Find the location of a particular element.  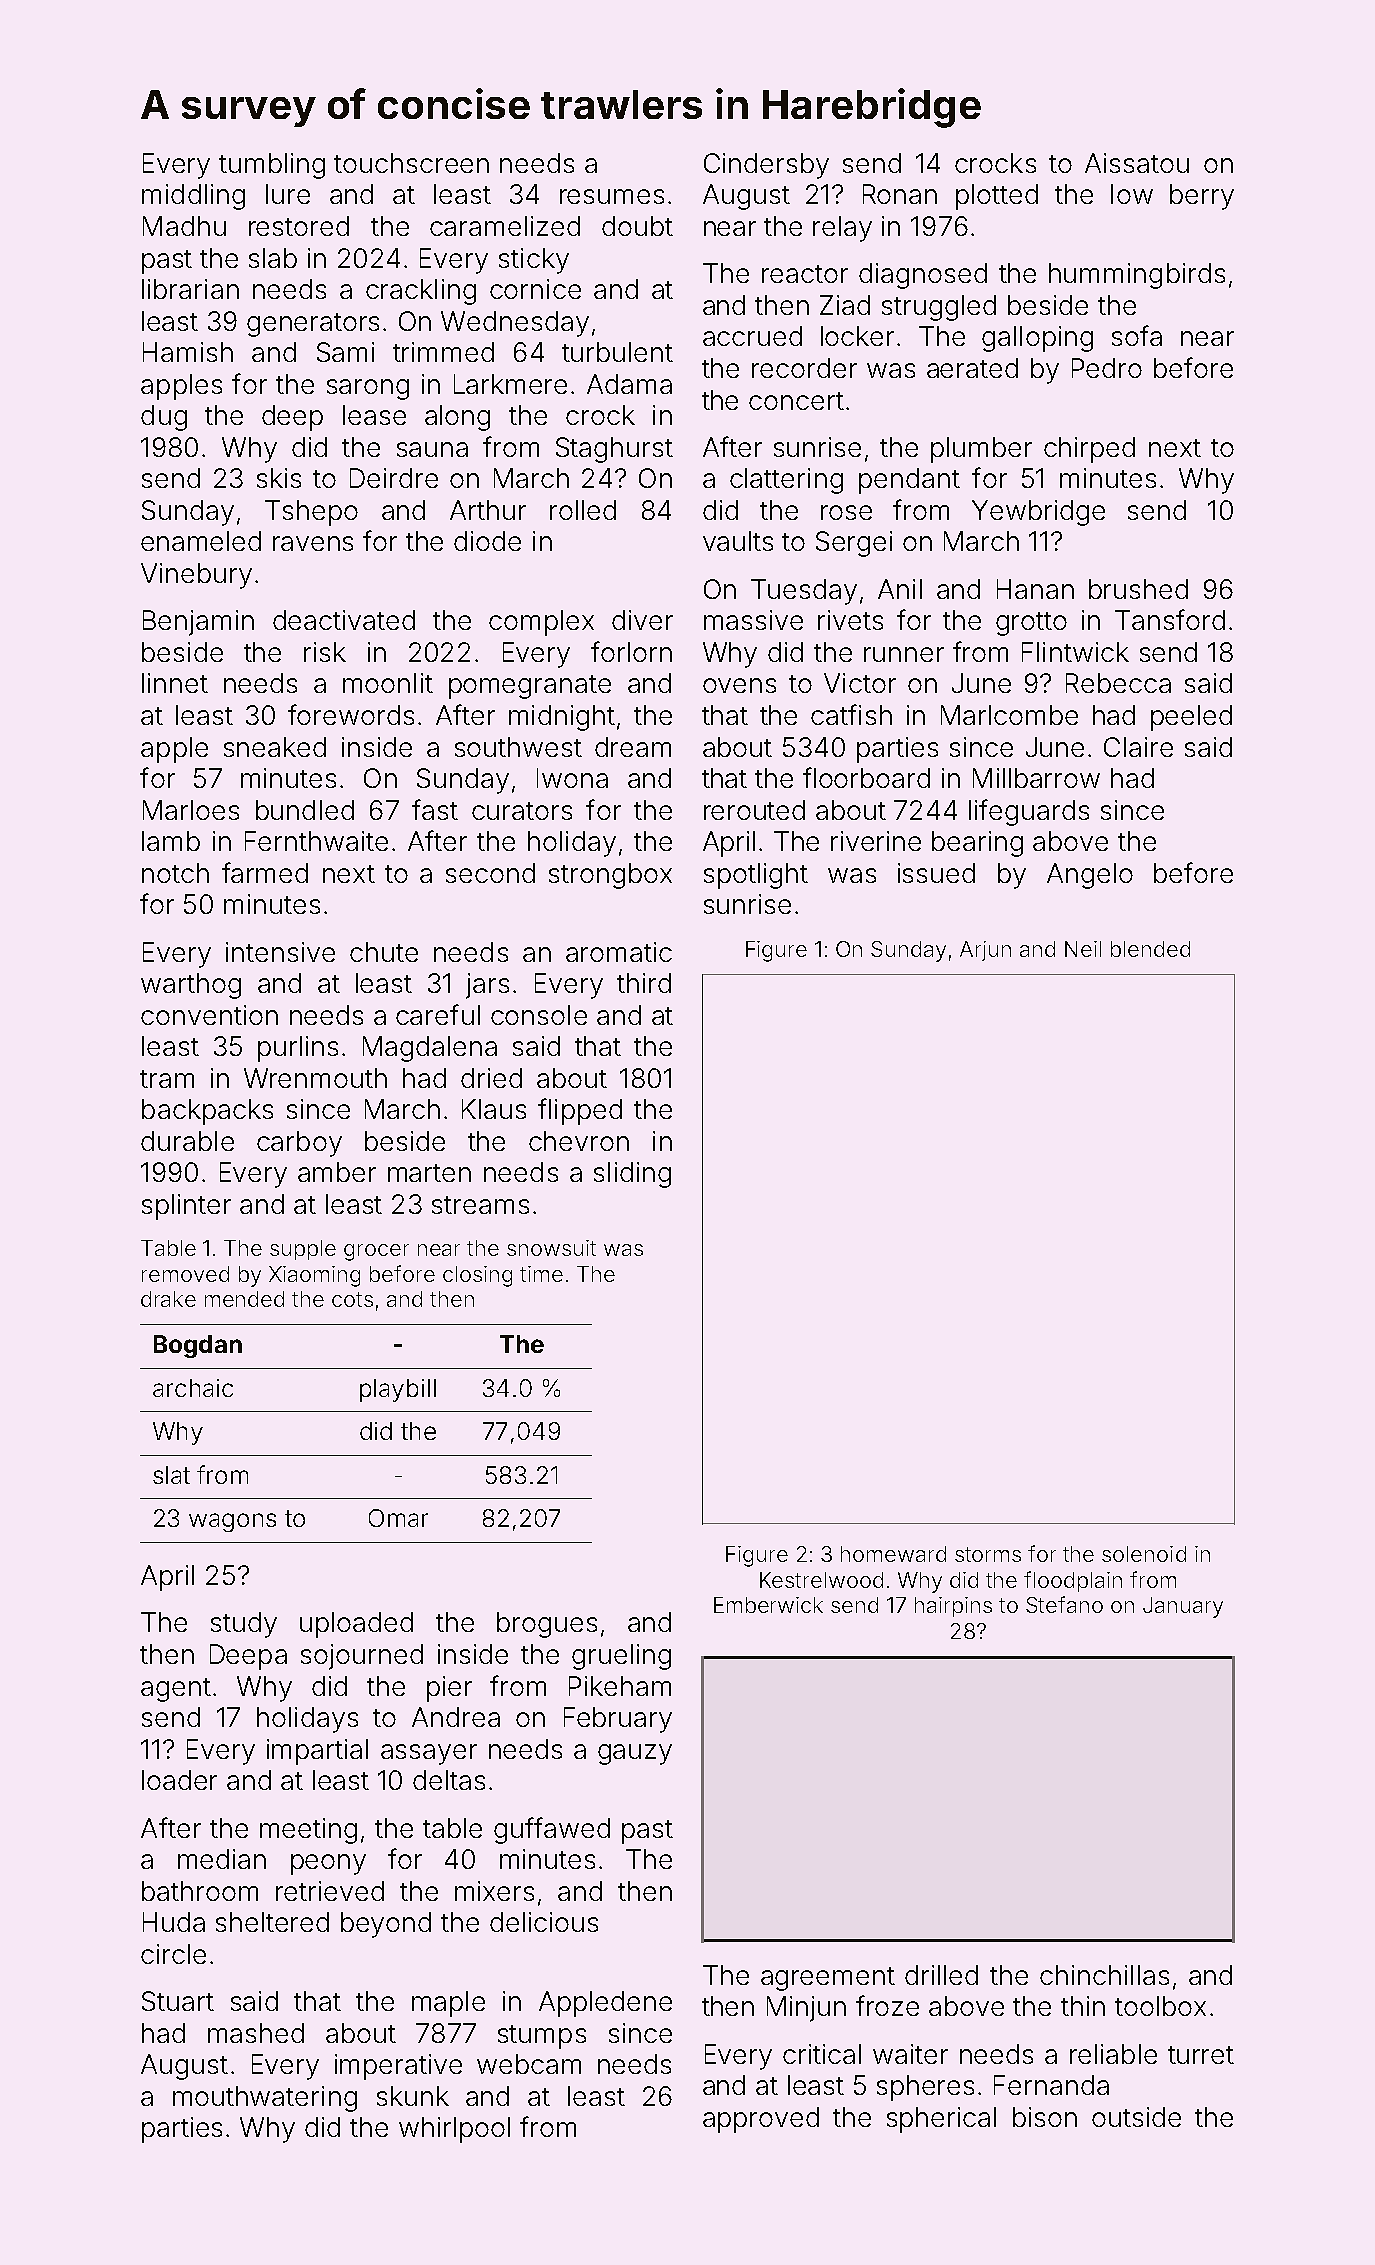

slat is located at coordinates (171, 1475).
